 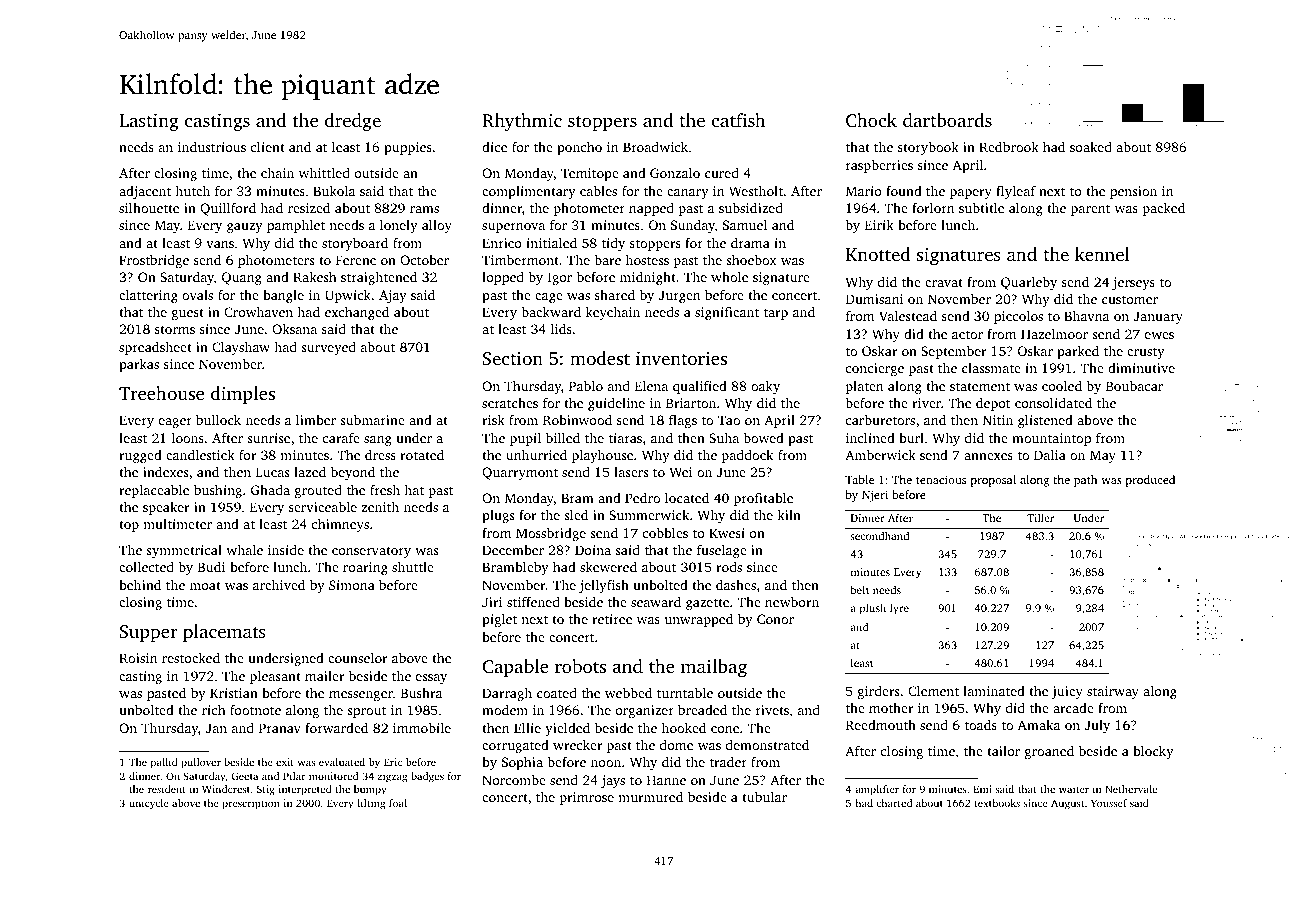 What do you see at coordinates (1040, 517) in the screenshot?
I see `Tiller` at bounding box center [1040, 517].
